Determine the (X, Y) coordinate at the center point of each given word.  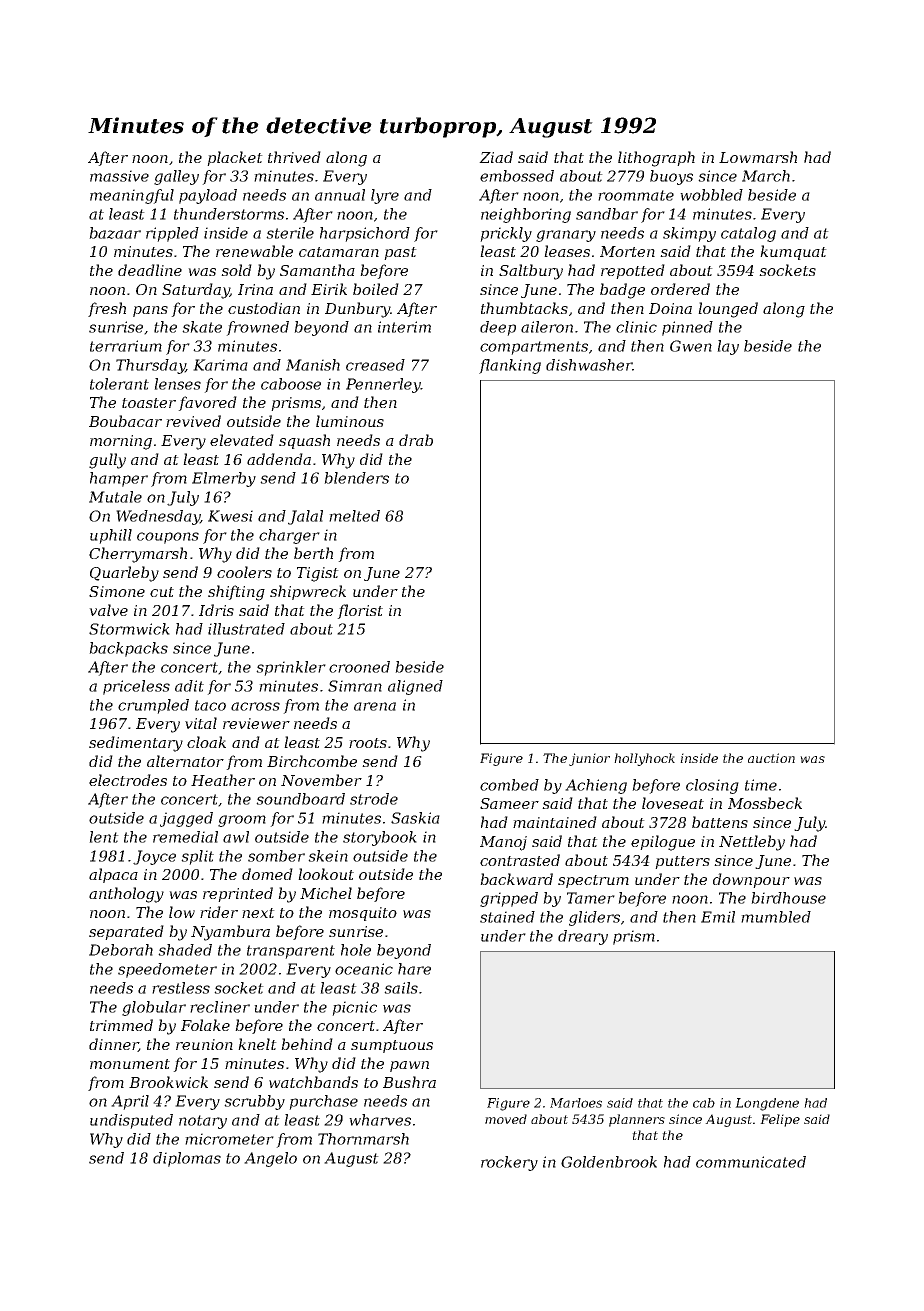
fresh (107, 309)
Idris (216, 610)
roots (368, 743)
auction (771, 758)
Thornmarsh (363, 1139)
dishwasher (589, 365)
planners (637, 1120)
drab (416, 440)
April (130, 1102)
